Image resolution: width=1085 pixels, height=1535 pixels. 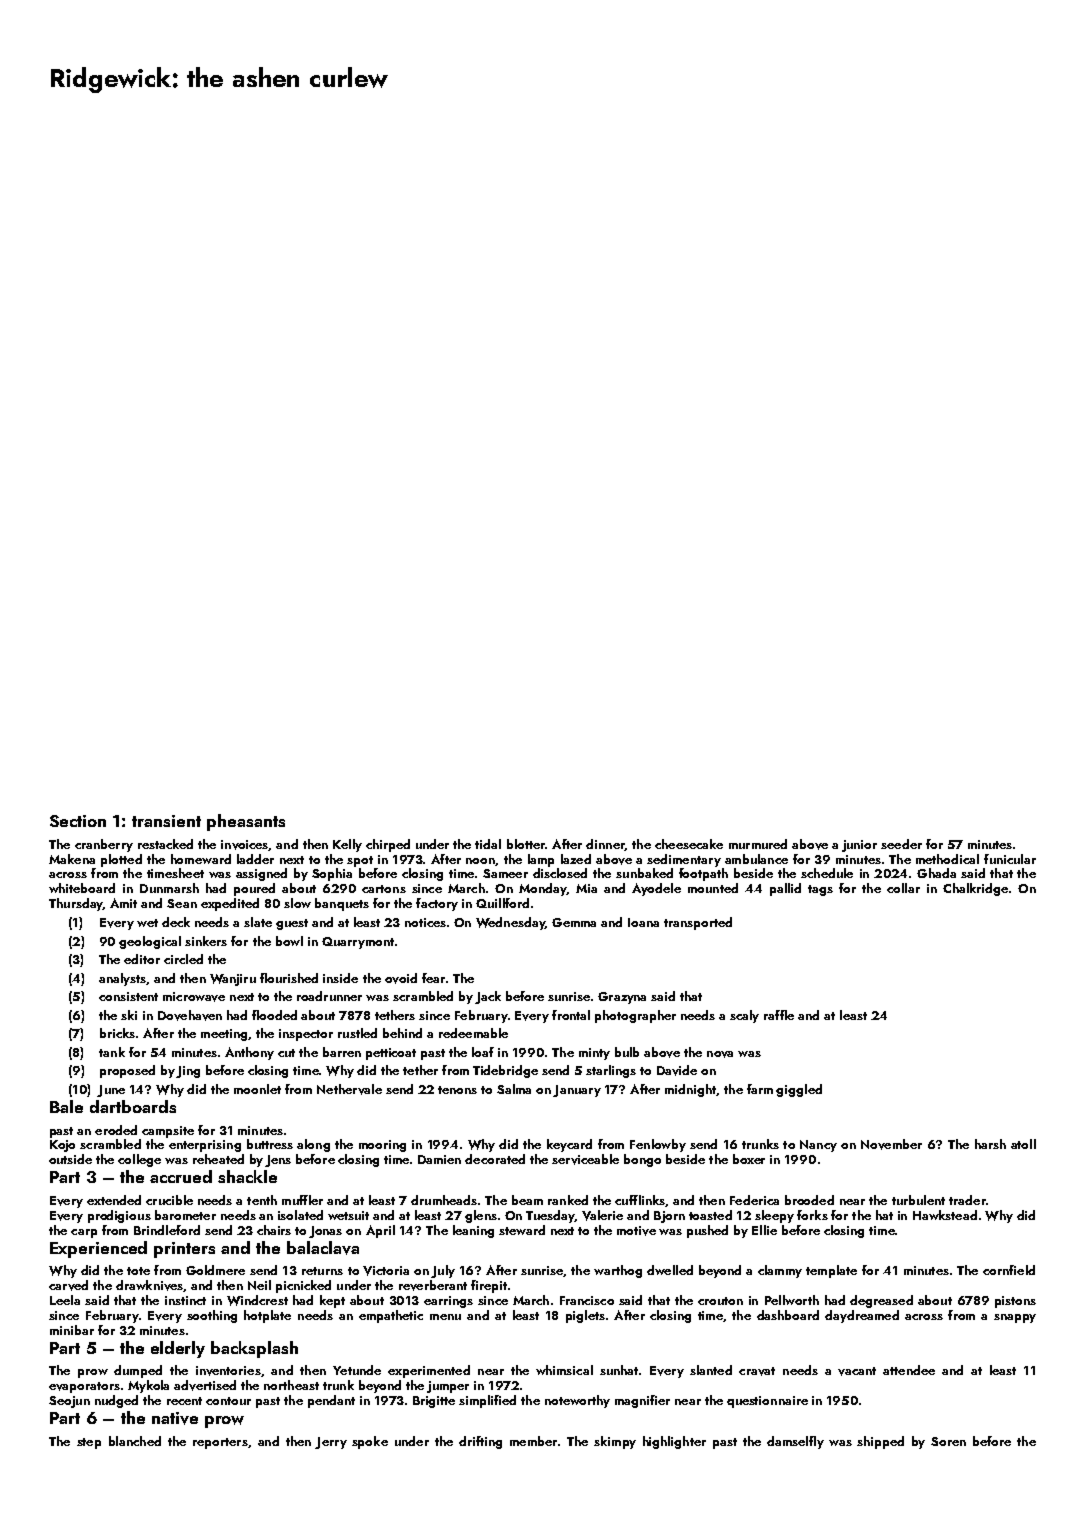 I want to click on Pellworth, so click(x=792, y=1300).
